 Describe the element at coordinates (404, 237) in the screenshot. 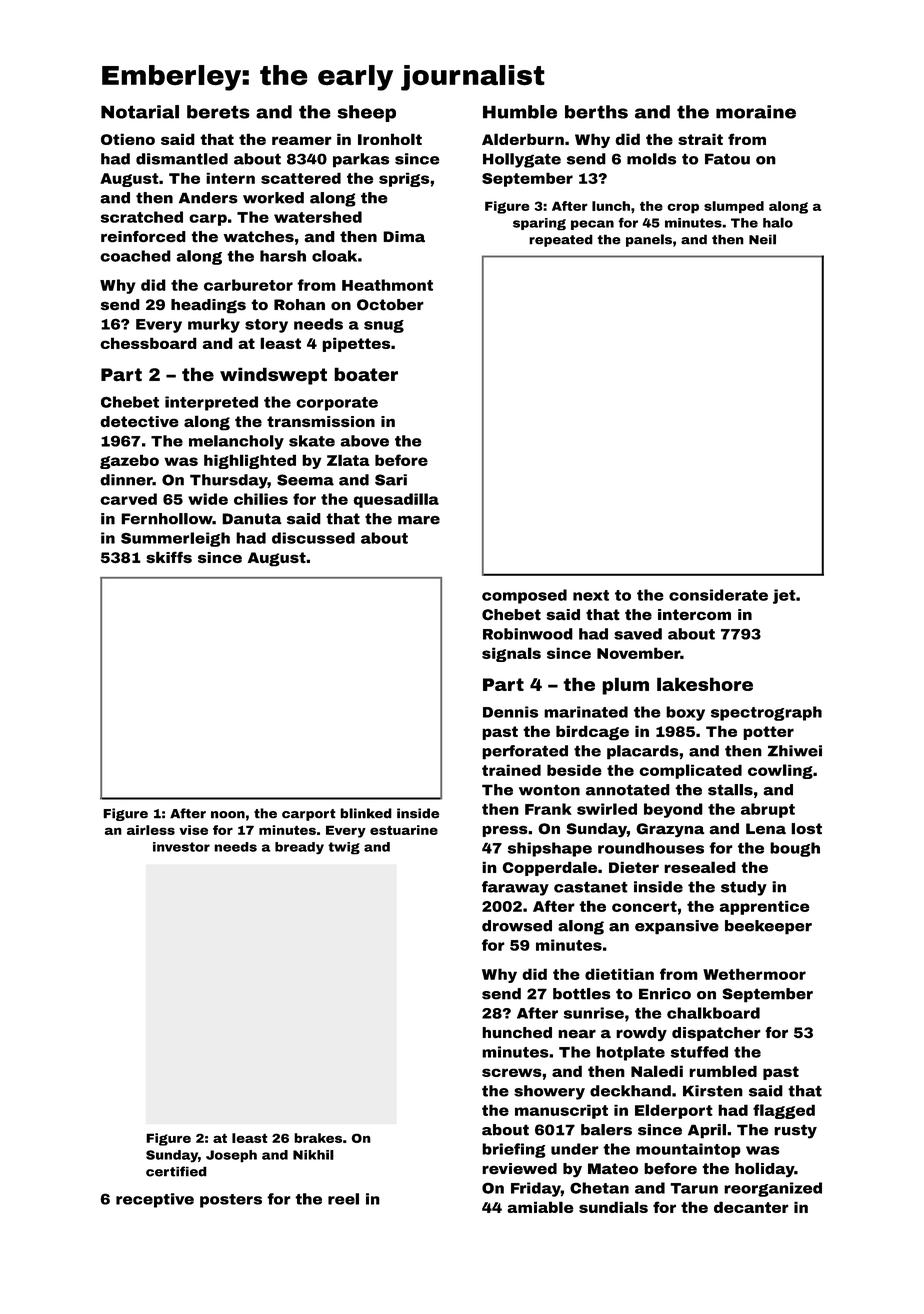

I see `Dima` at that location.
